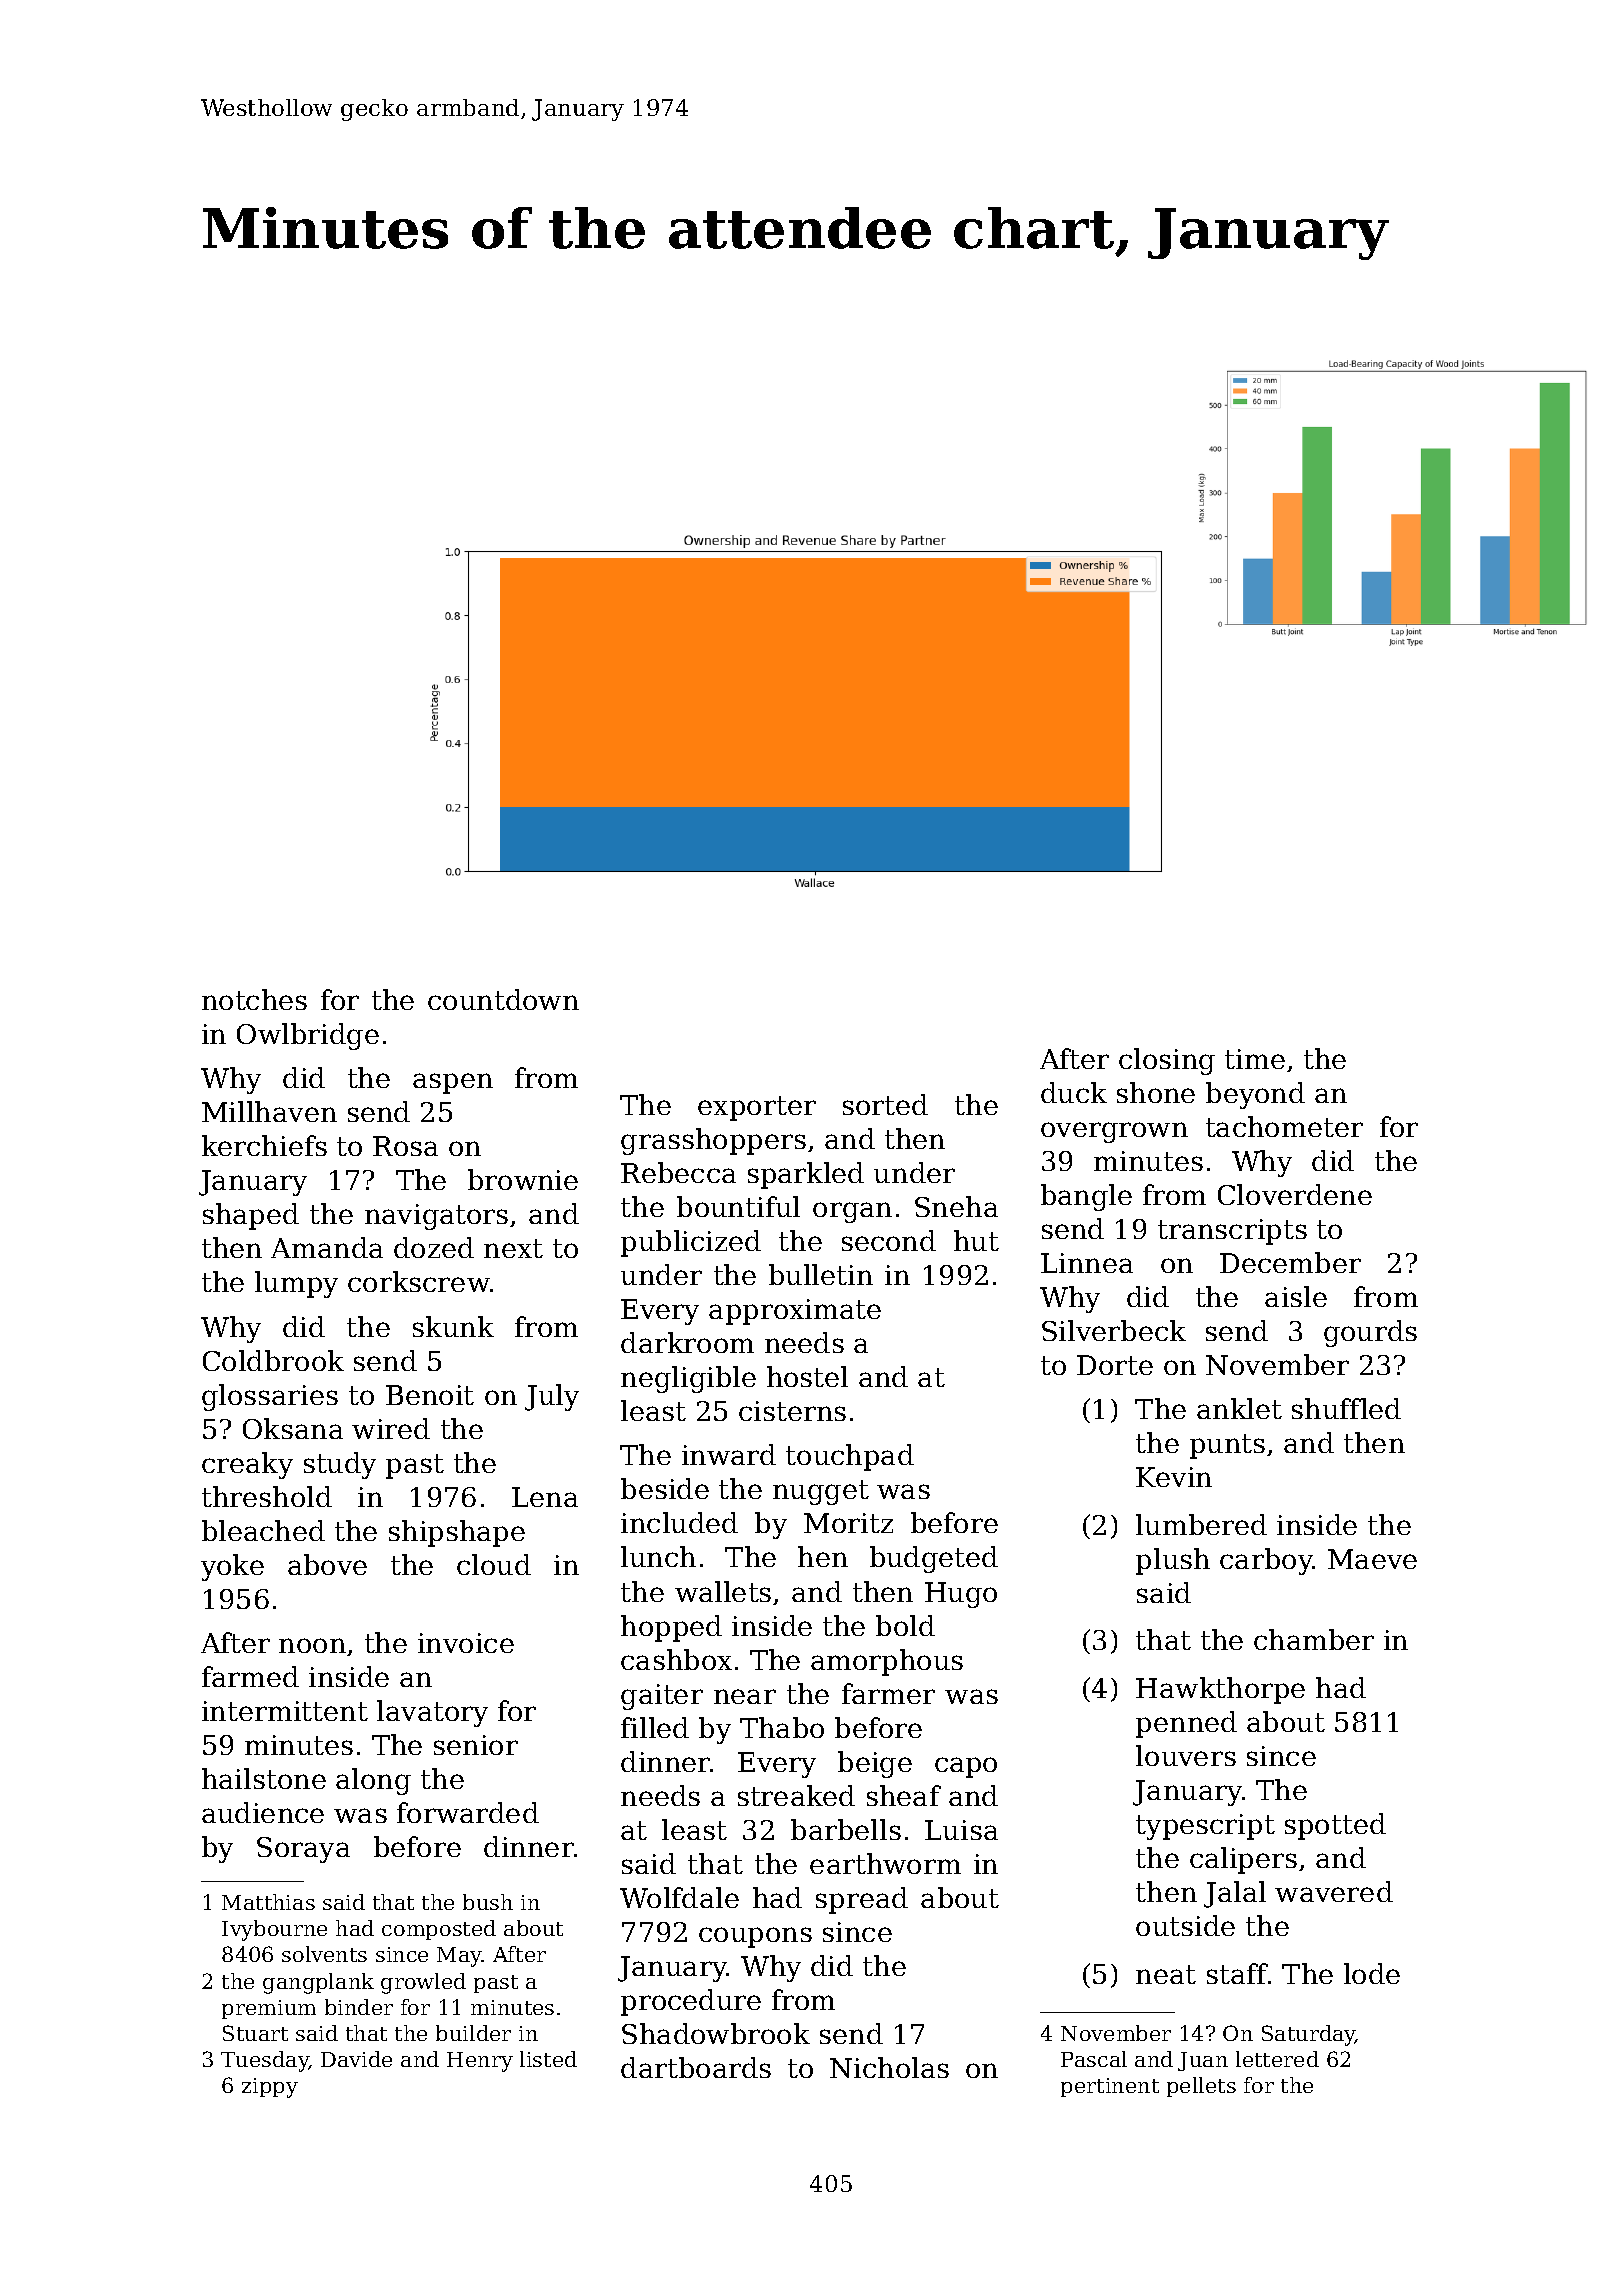 Image resolution: width=1620 pixels, height=2292 pixels. What do you see at coordinates (850, 1457) in the image?
I see `touchpad` at bounding box center [850, 1457].
